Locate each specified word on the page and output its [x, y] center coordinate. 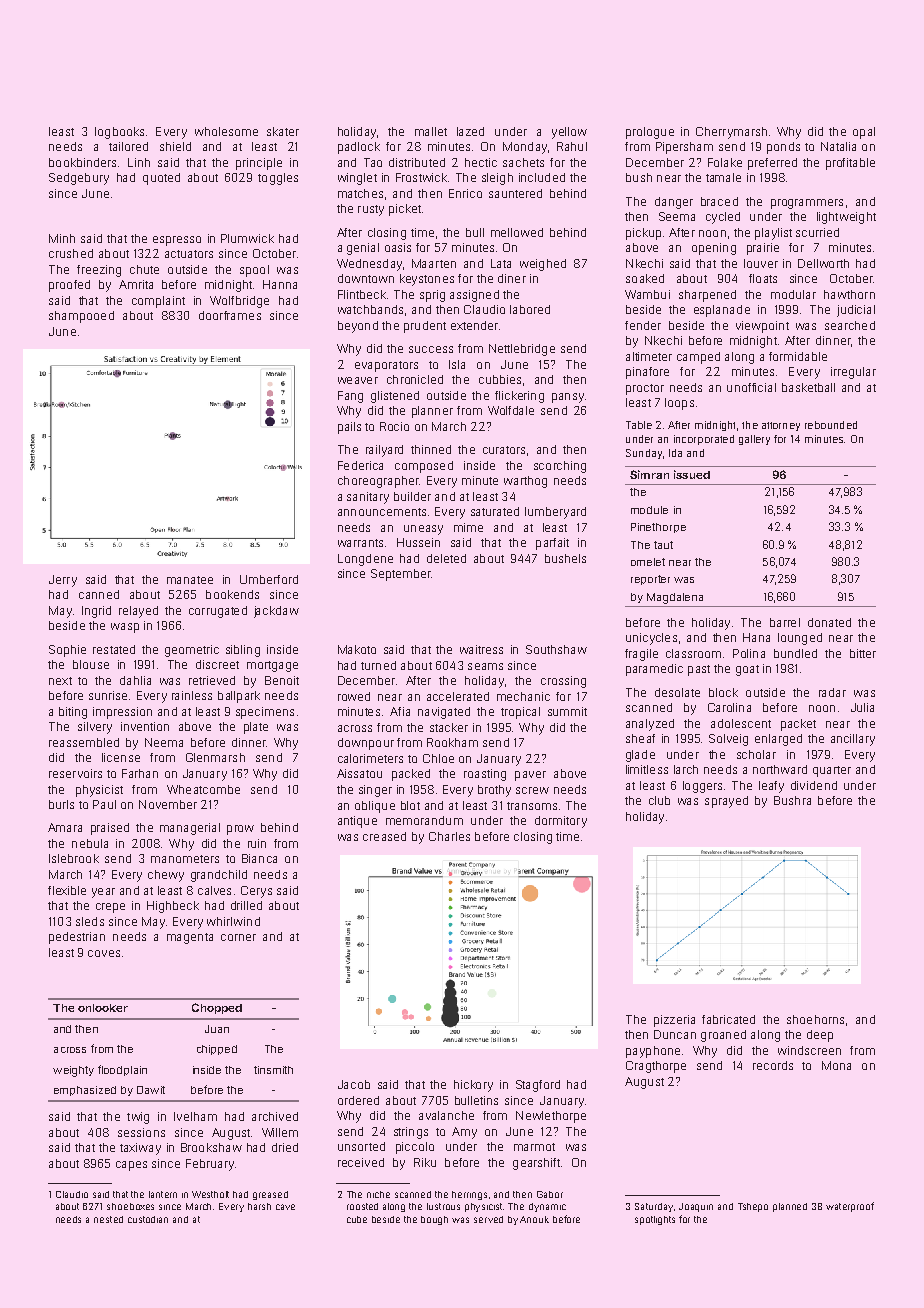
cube [357, 1219]
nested [108, 1219]
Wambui [647, 294]
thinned [431, 449]
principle [259, 164]
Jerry [63, 581]
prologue [650, 133]
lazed [470, 131]
